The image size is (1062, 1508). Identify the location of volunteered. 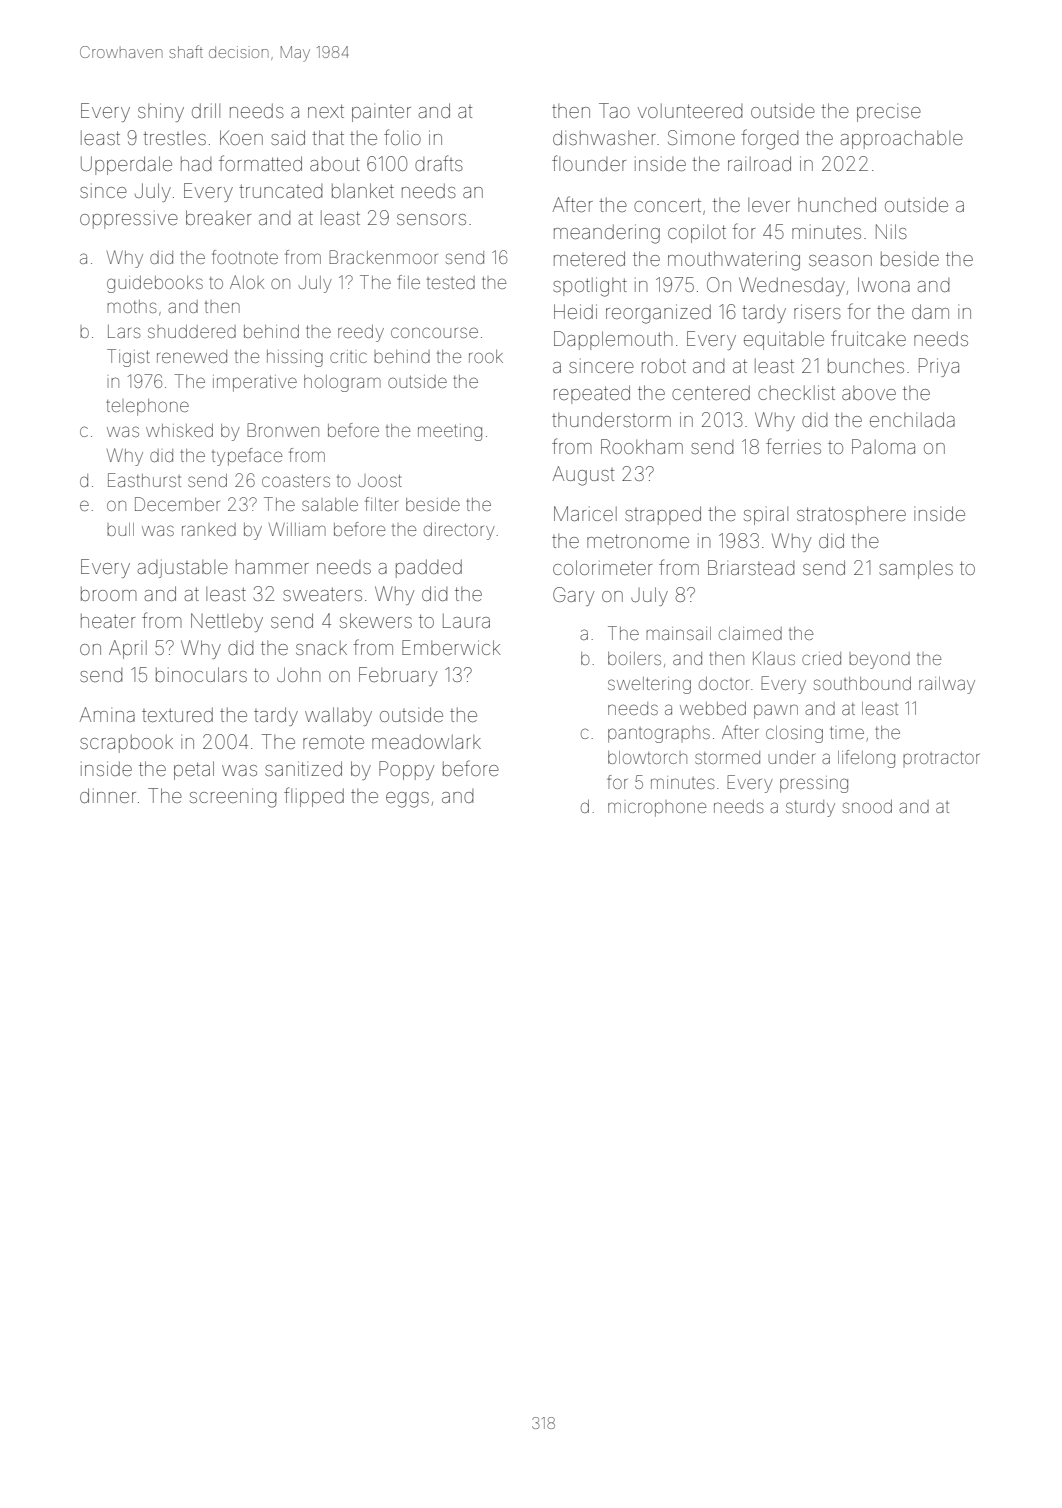
(690, 111).
